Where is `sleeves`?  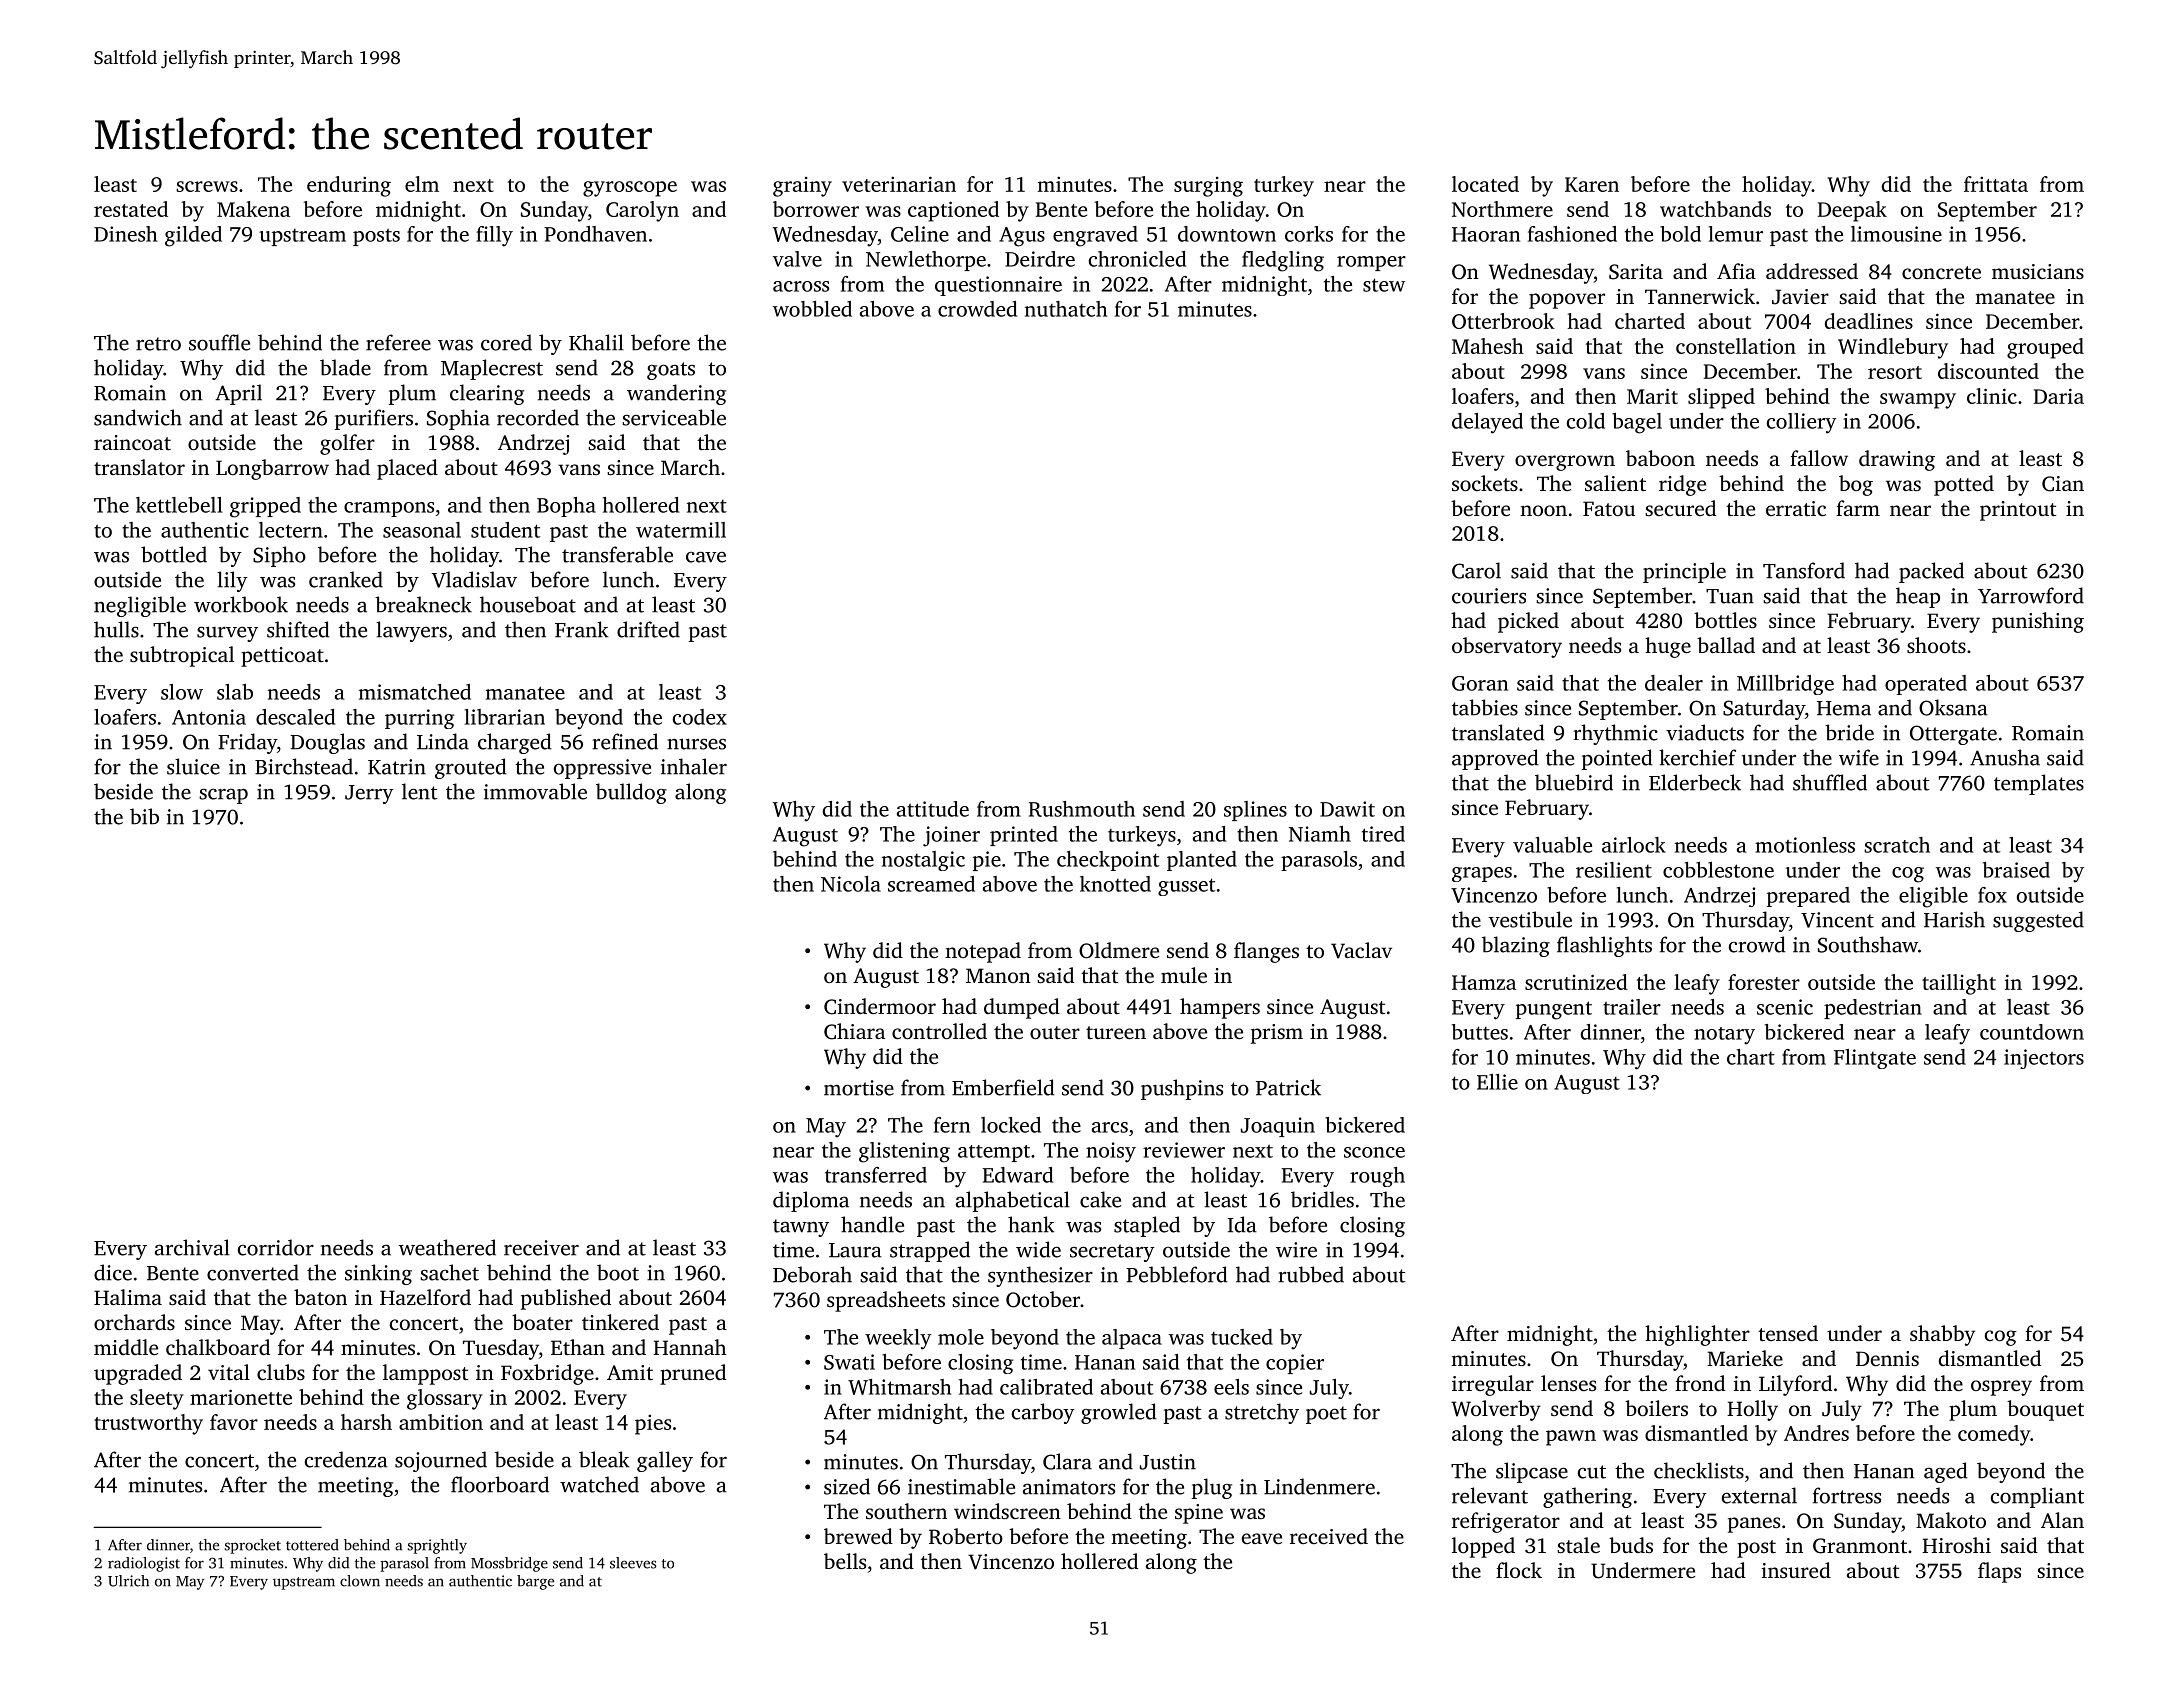
sleeves is located at coordinates (633, 1563).
